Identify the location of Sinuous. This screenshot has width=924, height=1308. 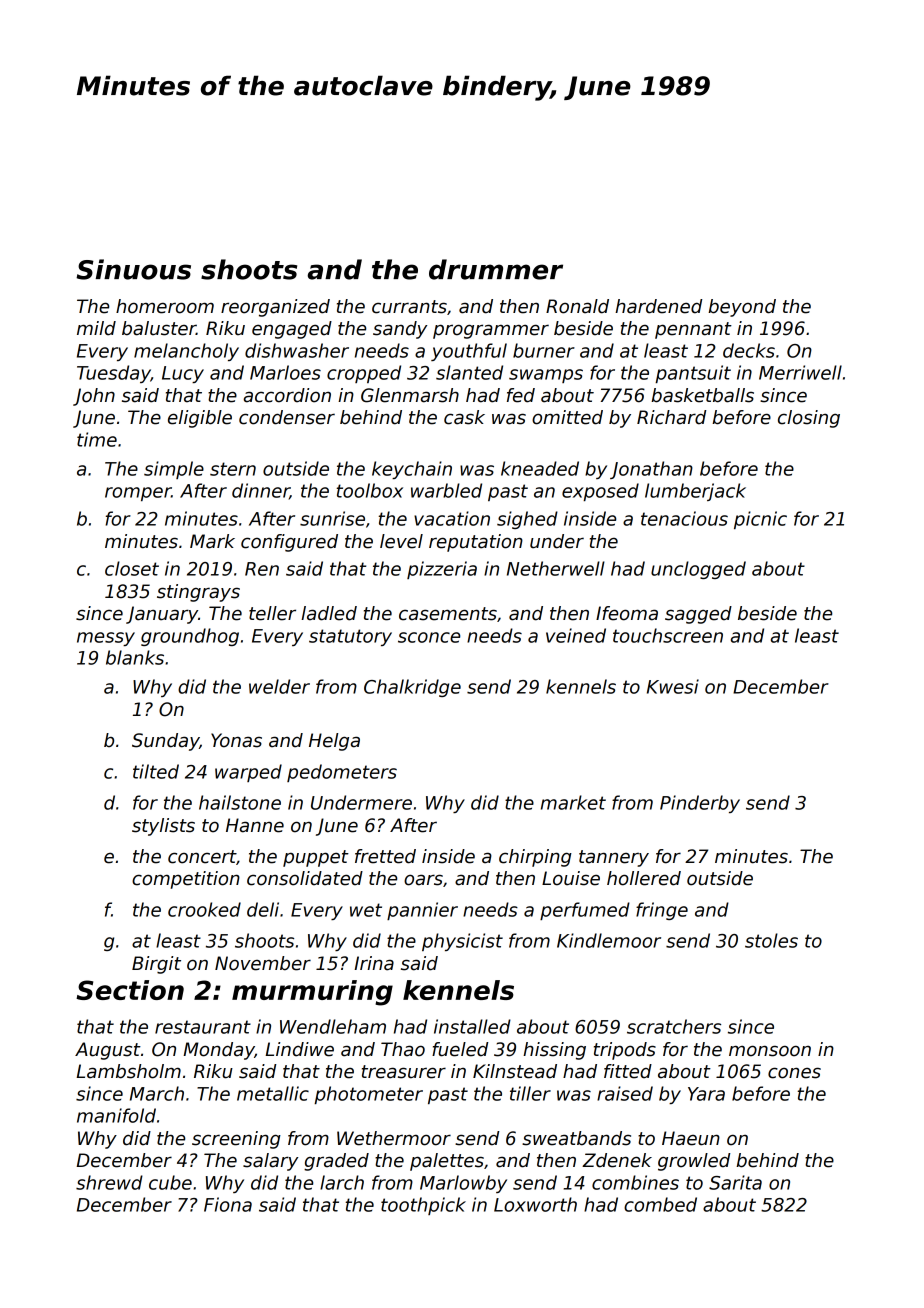
(133, 269).
